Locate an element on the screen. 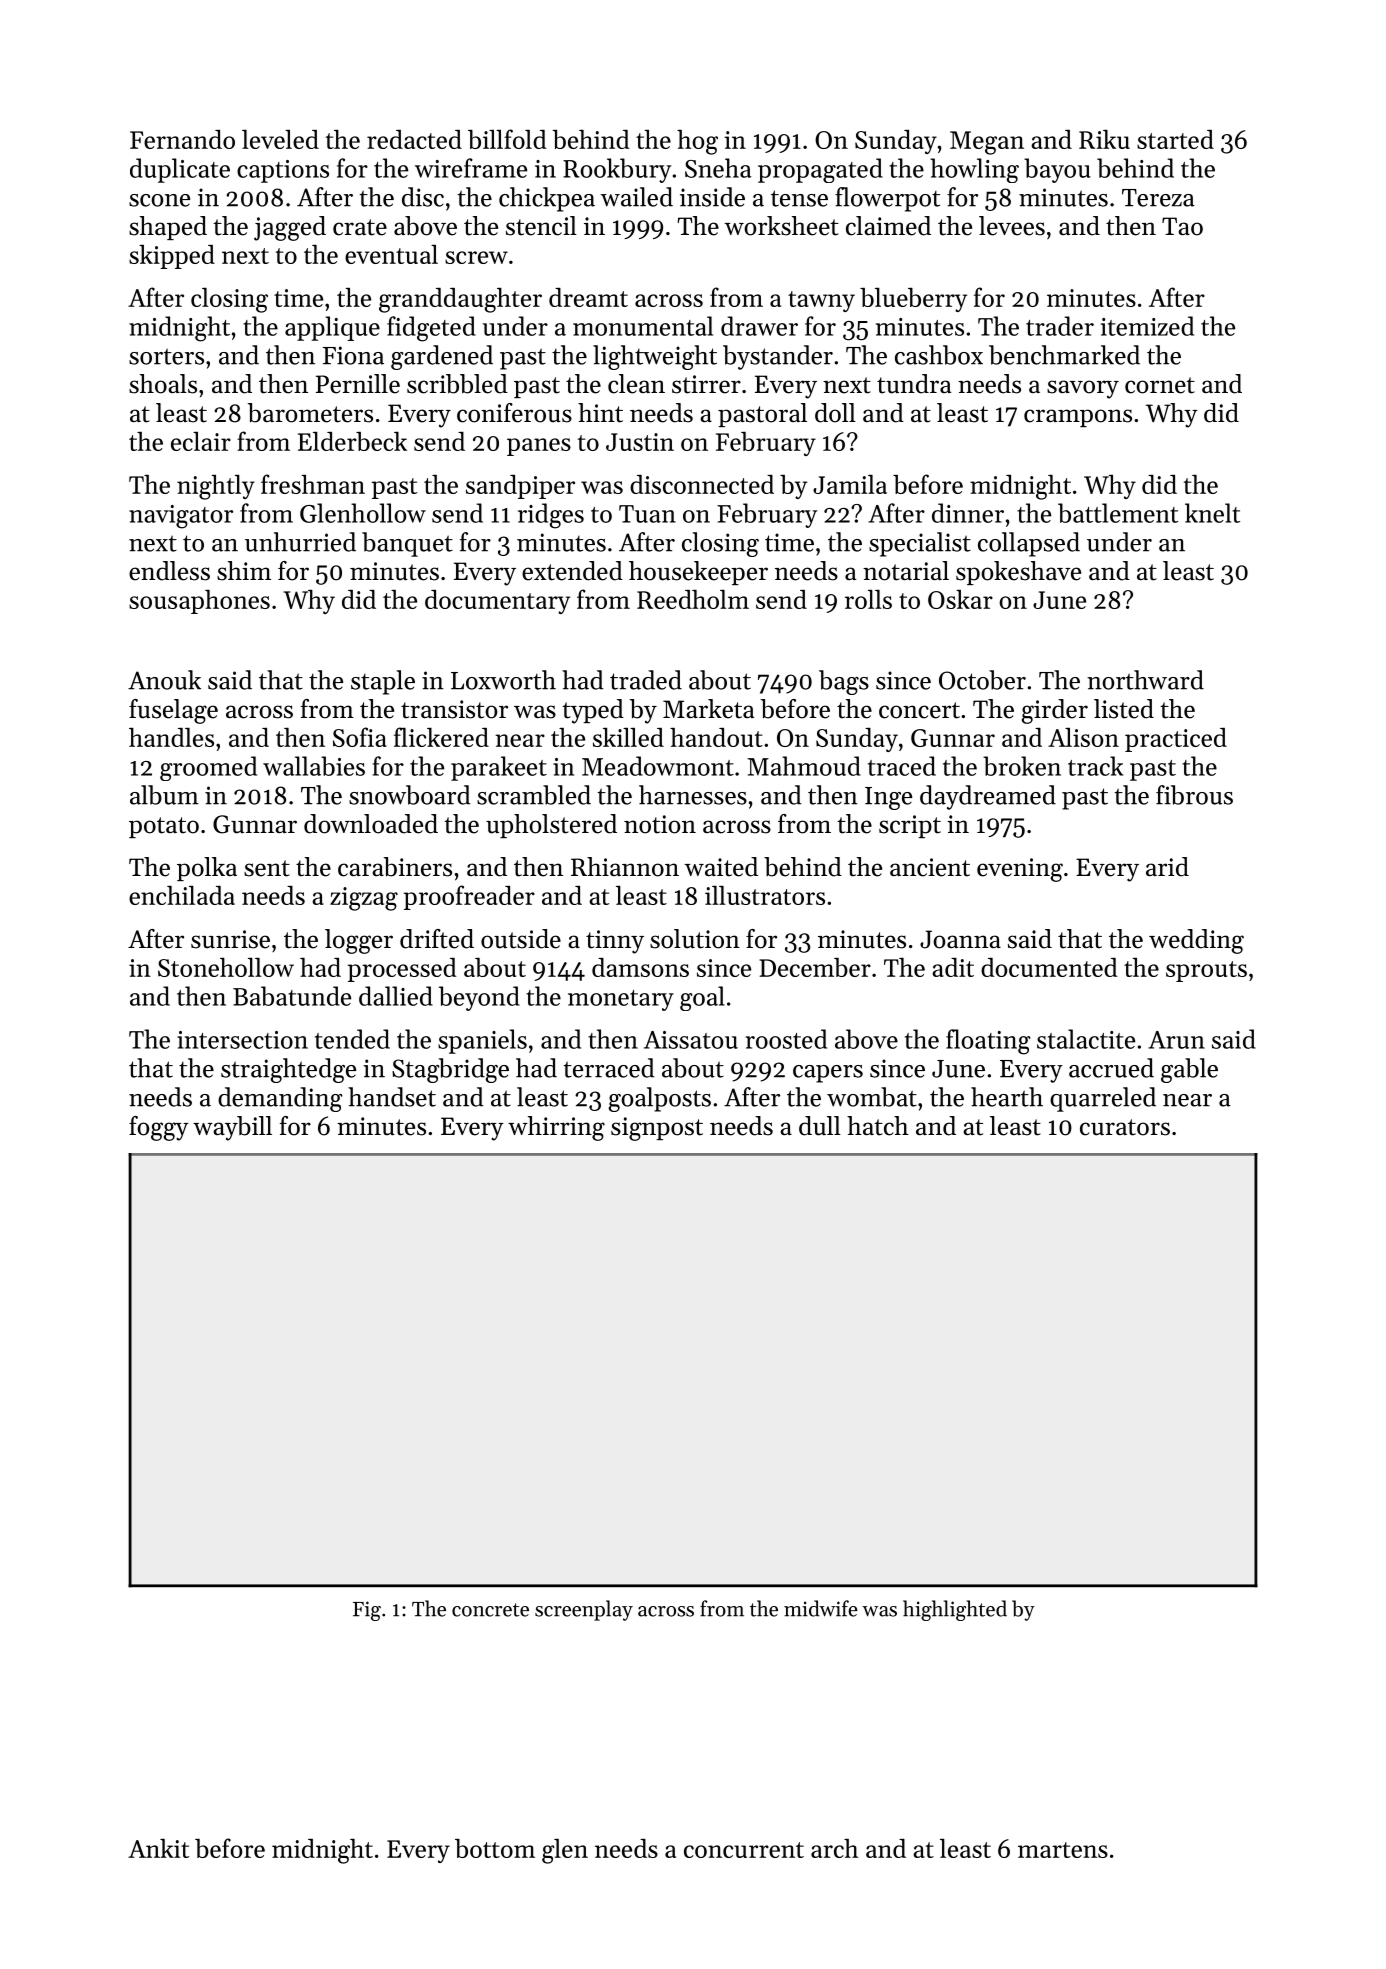  Fig is located at coordinates (367, 1611).
